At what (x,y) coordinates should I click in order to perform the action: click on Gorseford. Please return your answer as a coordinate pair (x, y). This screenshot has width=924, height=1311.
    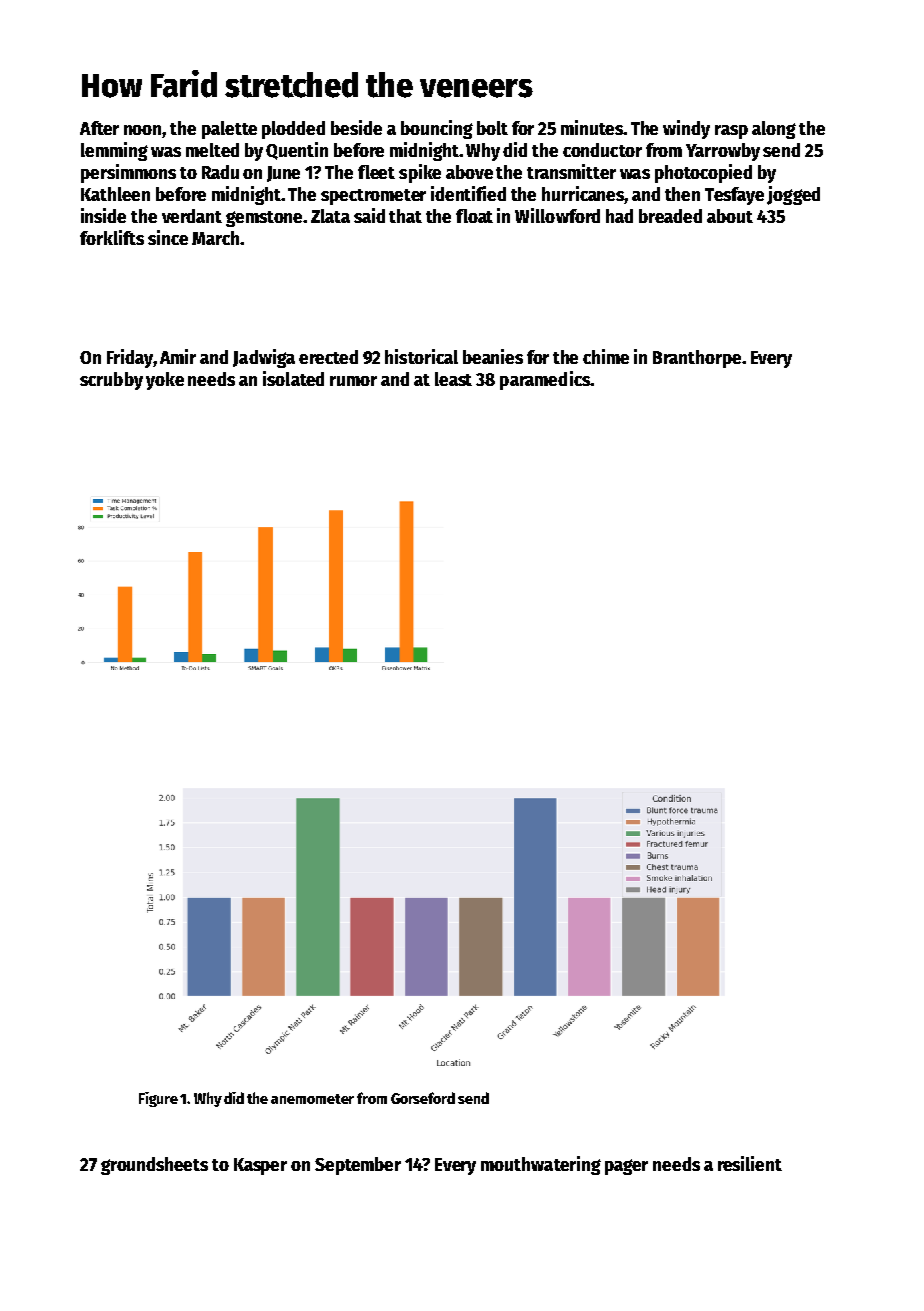
    Looking at the image, I should click on (423, 1098).
